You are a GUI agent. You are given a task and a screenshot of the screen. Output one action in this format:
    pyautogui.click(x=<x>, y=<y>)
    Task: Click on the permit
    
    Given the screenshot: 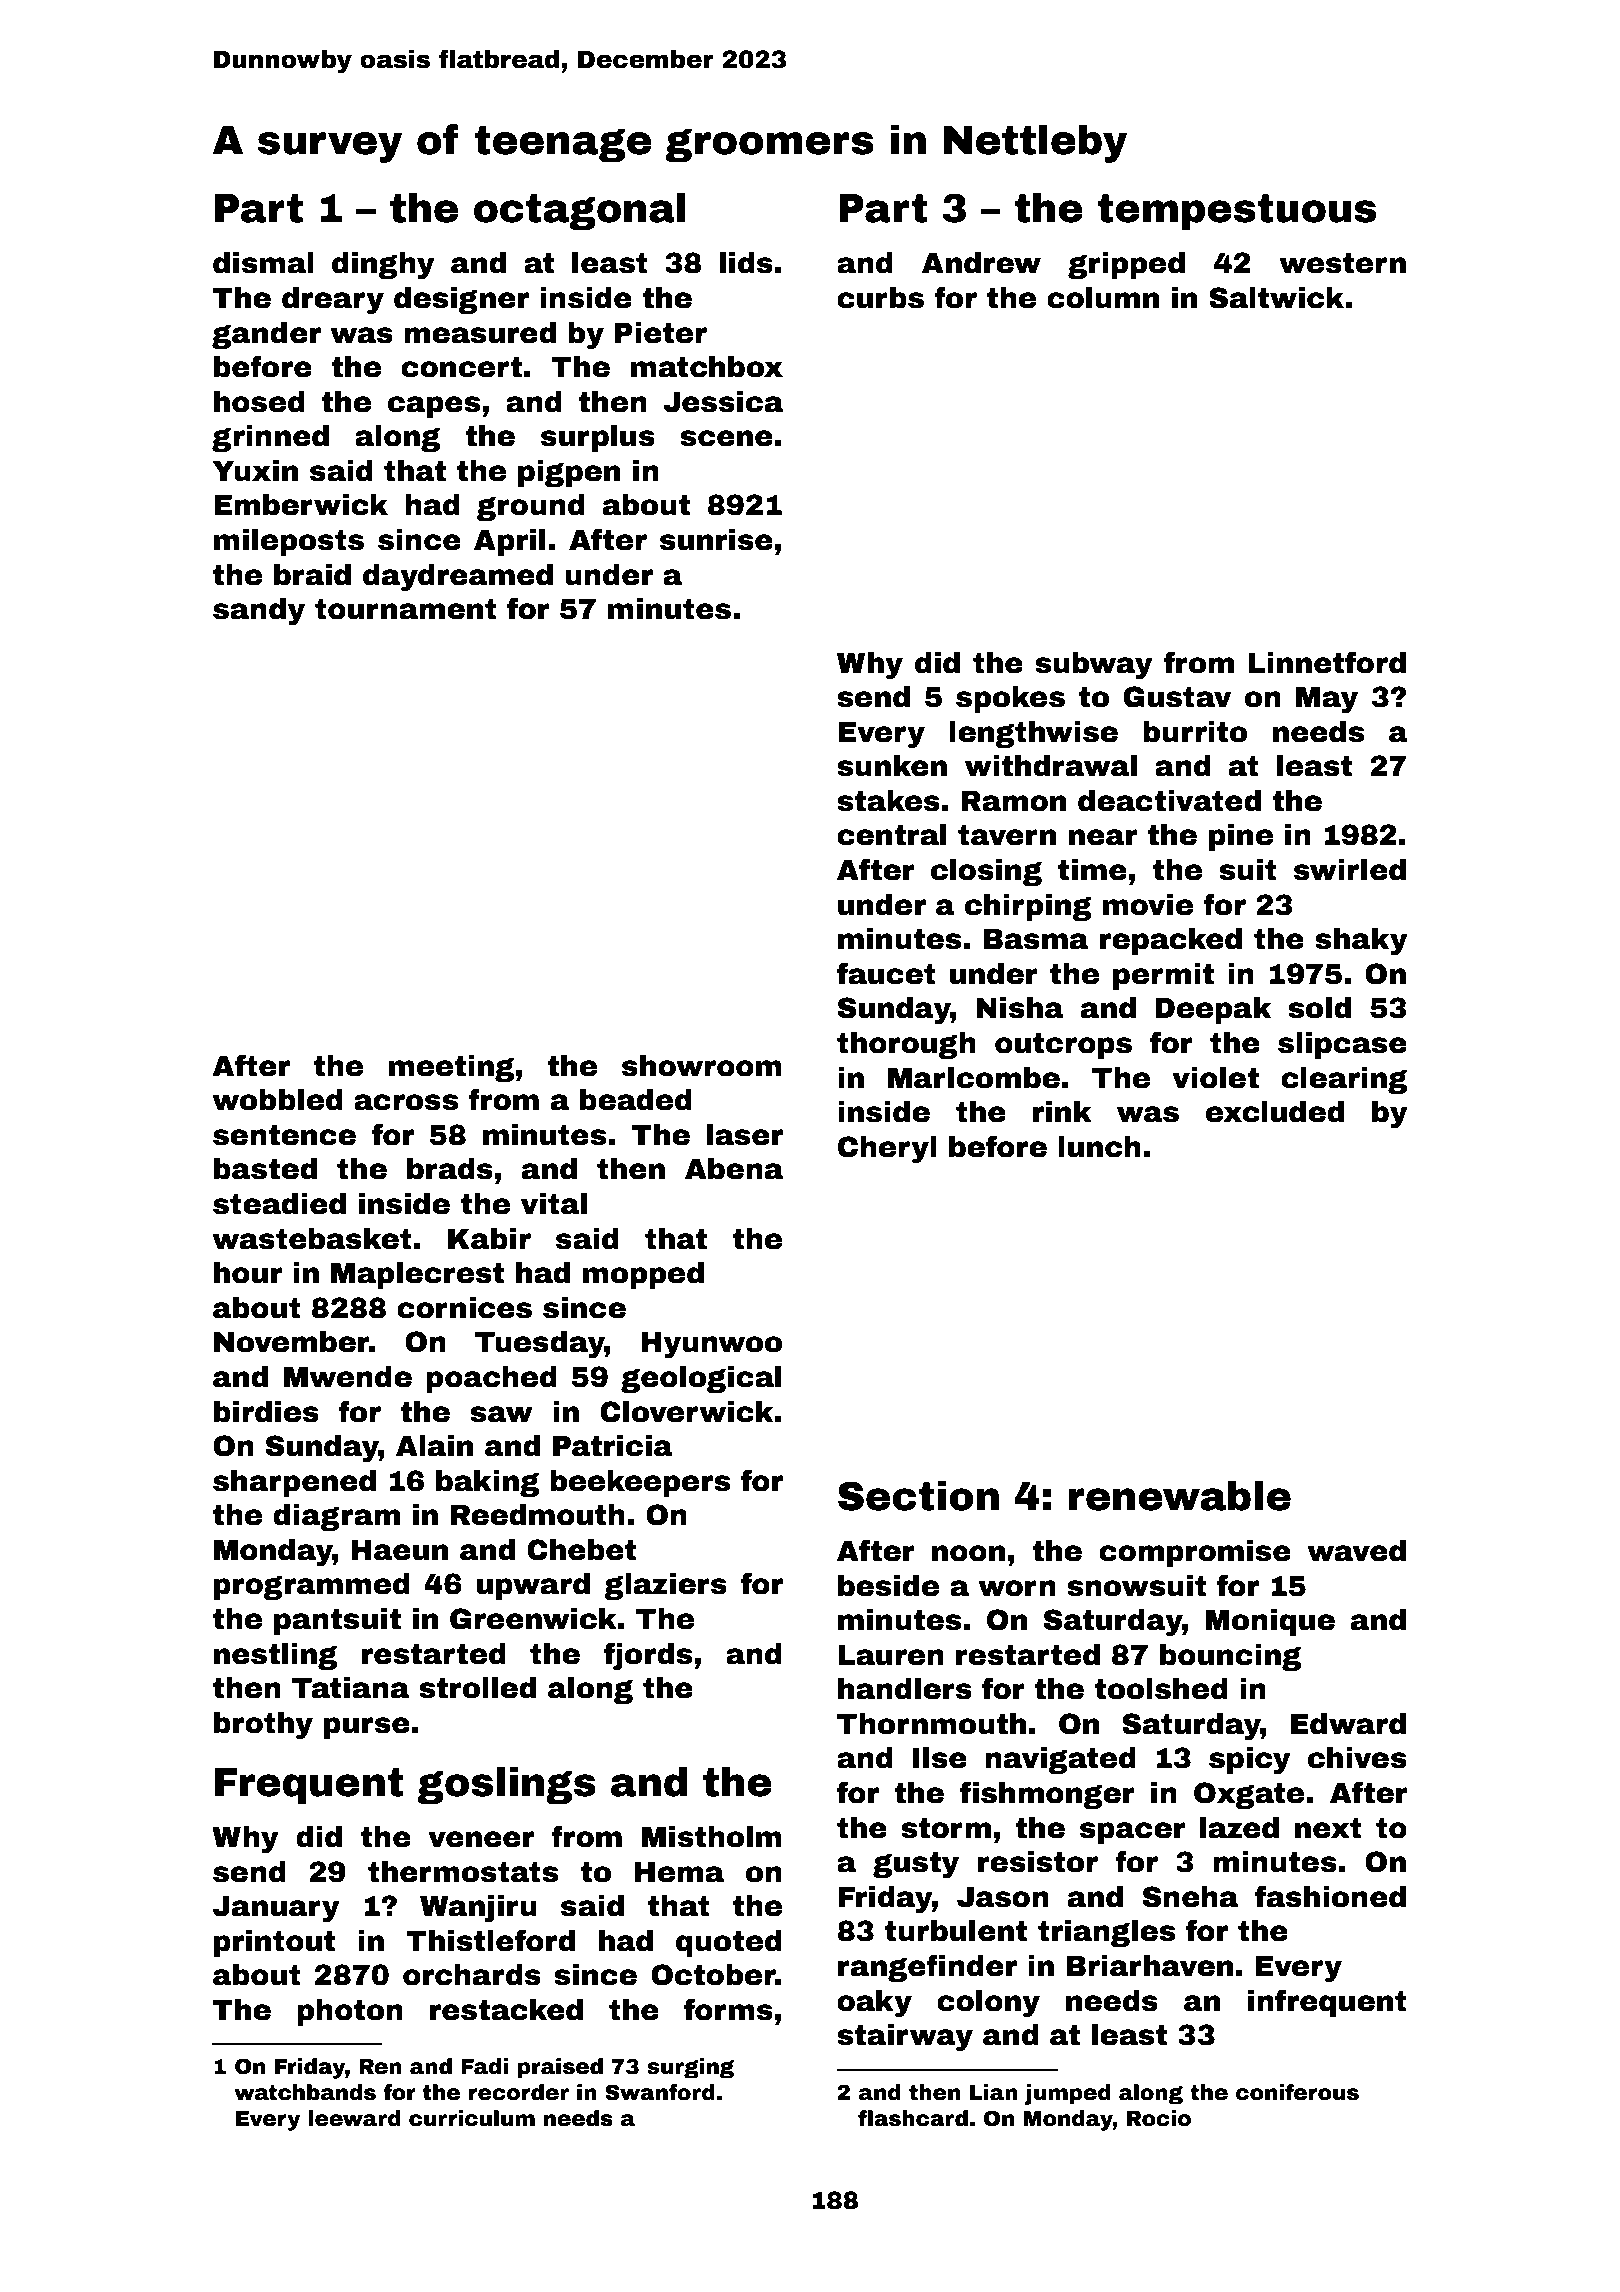 What is the action you would take?
    pyautogui.click(x=1163, y=976)
